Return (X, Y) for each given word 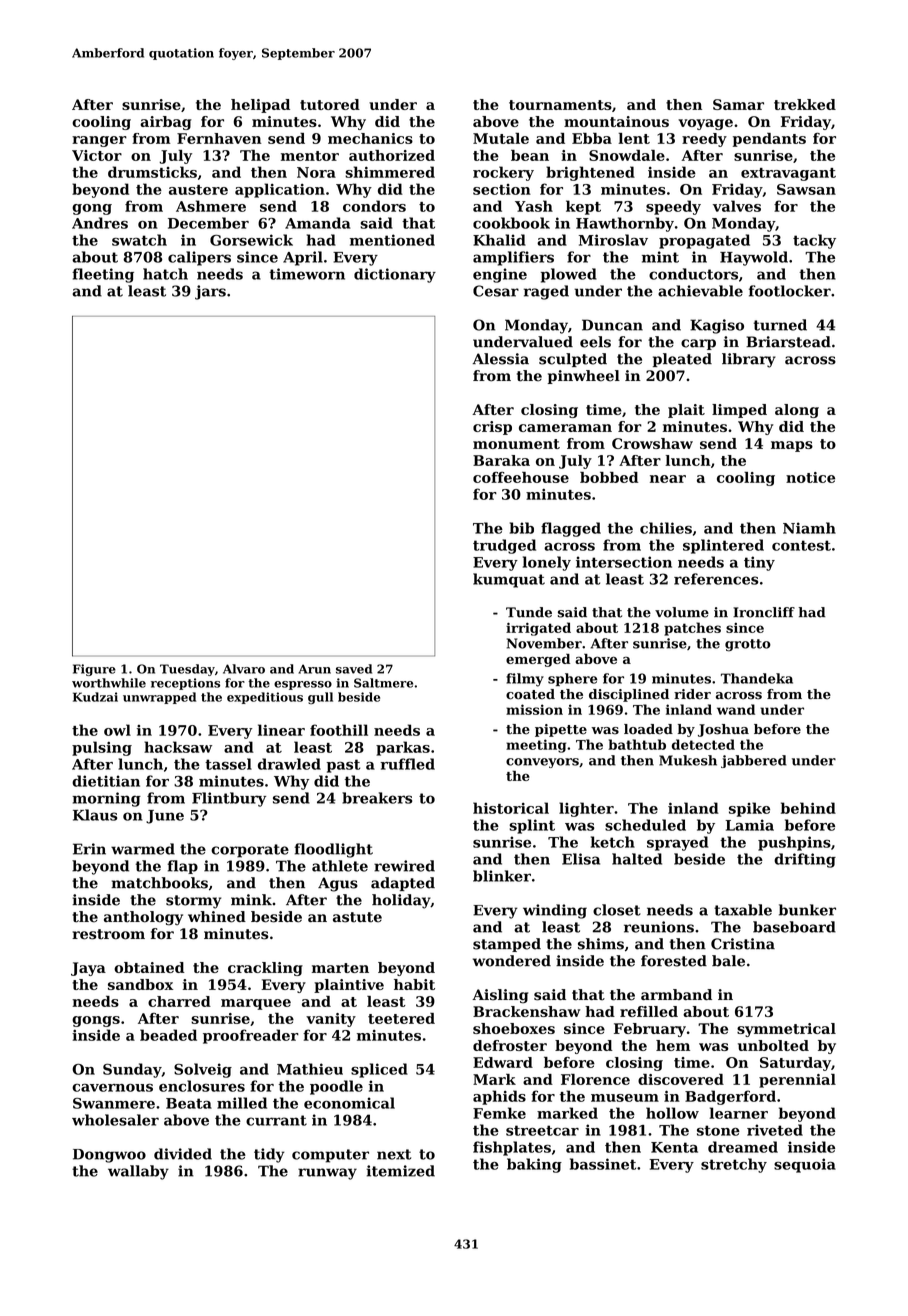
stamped (507, 945)
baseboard (794, 927)
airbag (166, 123)
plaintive (349, 986)
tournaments (560, 105)
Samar (738, 104)
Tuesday (187, 670)
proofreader (251, 1036)
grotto (748, 645)
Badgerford (730, 1097)
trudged (504, 546)
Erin (89, 849)
